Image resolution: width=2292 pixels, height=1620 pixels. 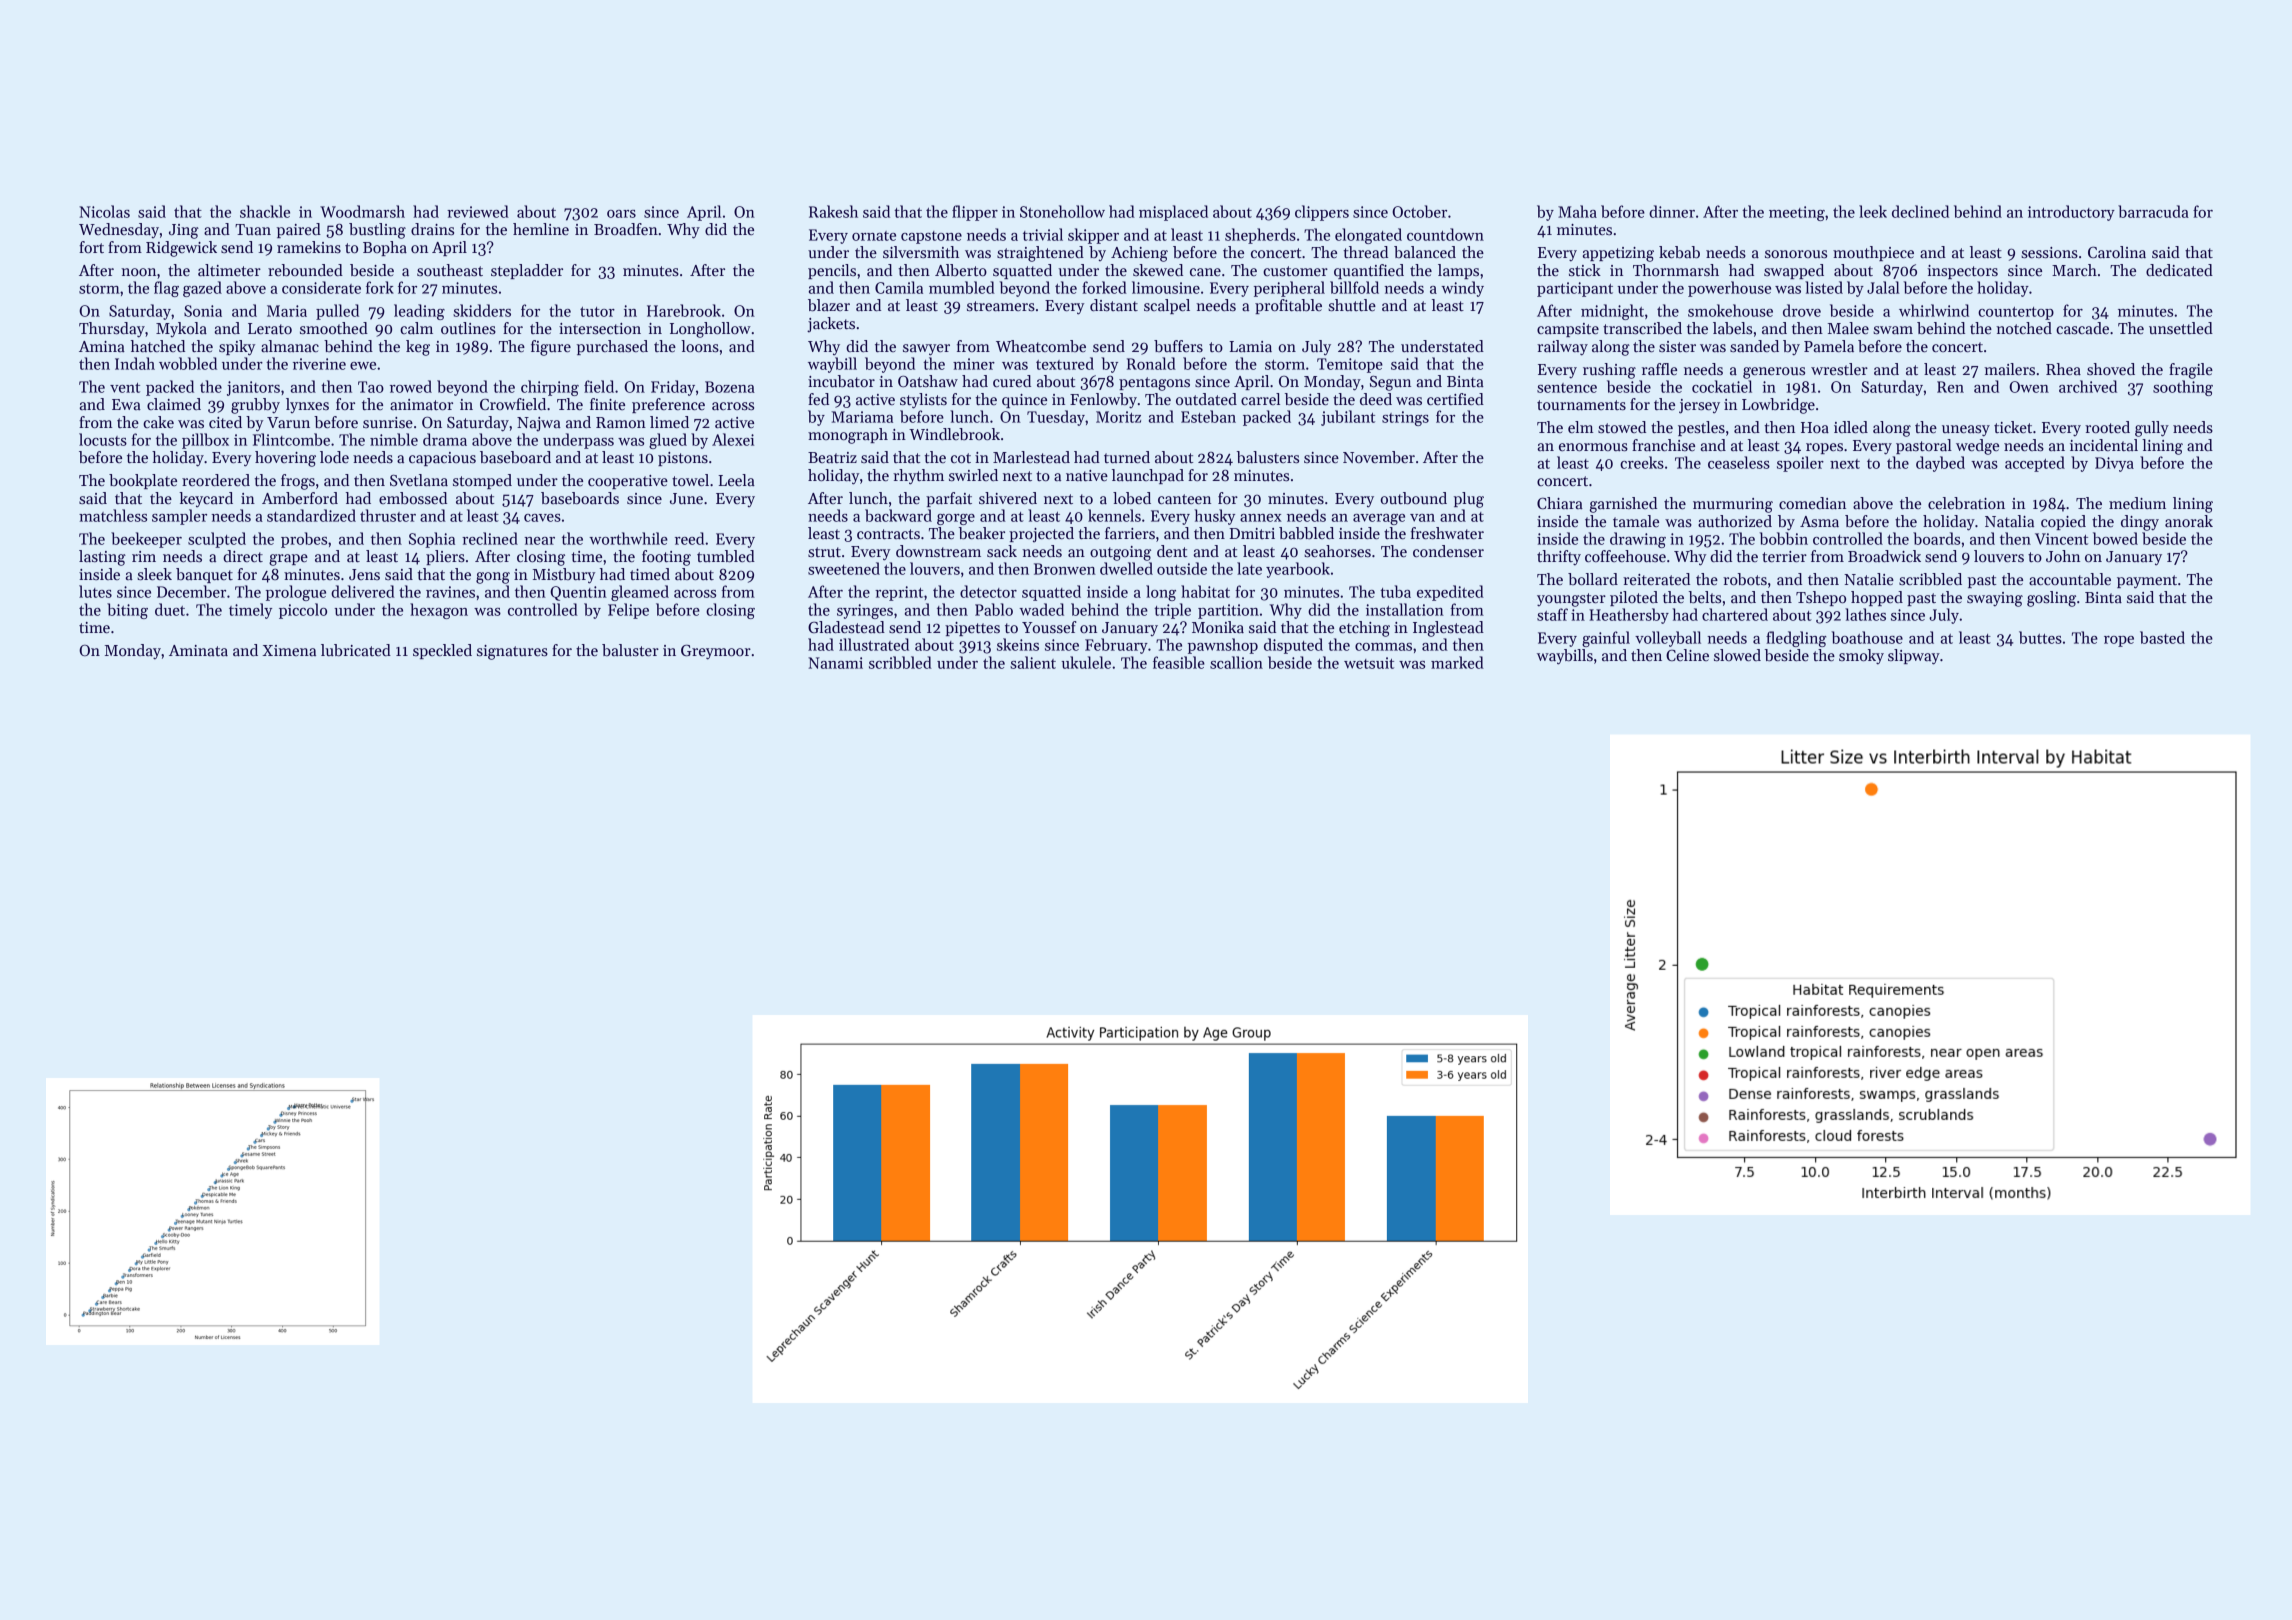 I want to click on projected, so click(x=1041, y=535).
